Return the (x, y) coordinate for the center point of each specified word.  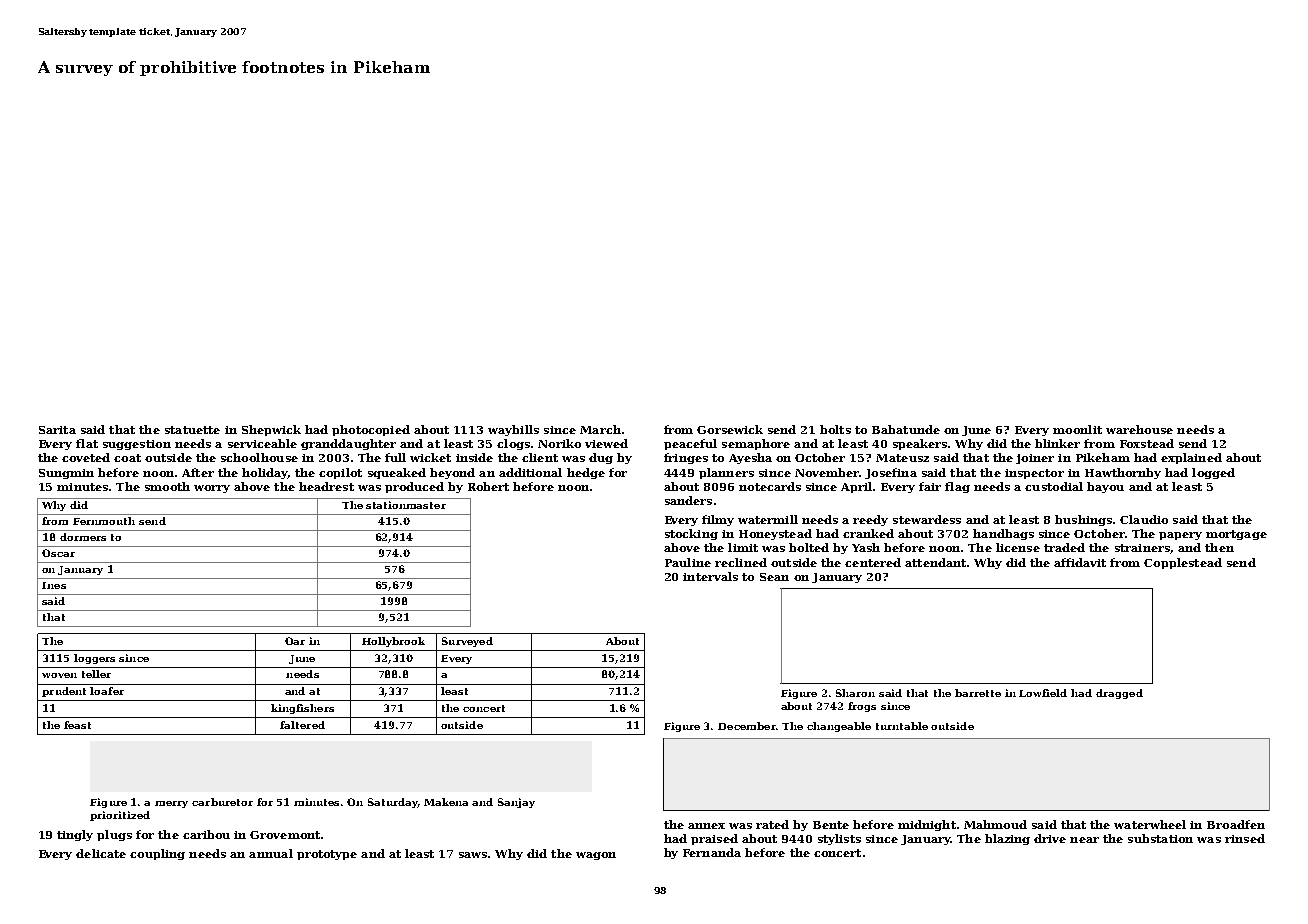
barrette (978, 693)
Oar (295, 641)
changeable (839, 727)
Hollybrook (393, 642)
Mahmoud (995, 824)
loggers (94, 659)
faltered (302, 725)
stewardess (927, 519)
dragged (1119, 694)
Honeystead (775, 534)
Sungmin (66, 474)
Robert (488, 486)
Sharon (855, 693)
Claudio (1144, 519)
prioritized (120, 816)
